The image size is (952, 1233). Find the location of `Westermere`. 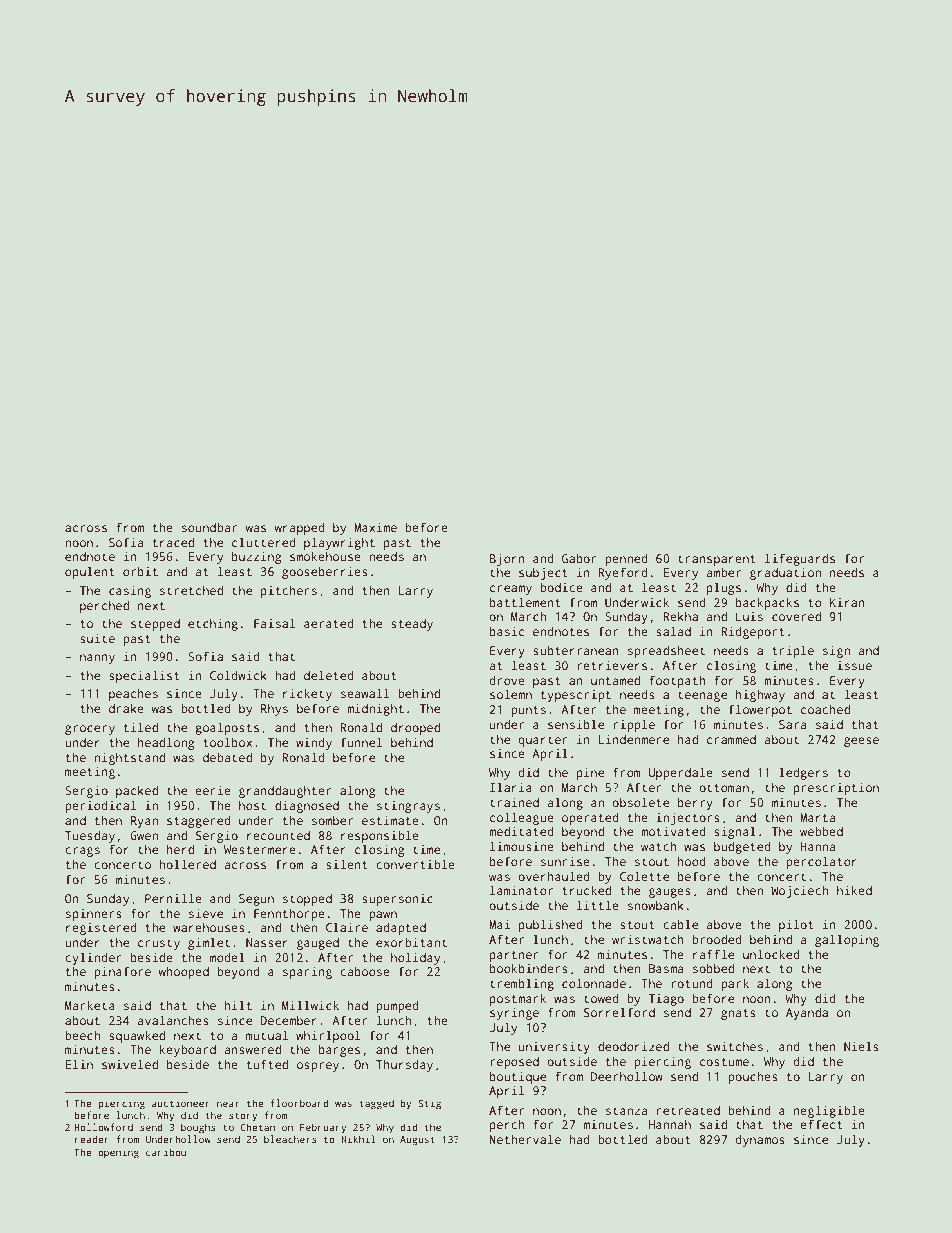

Westermere is located at coordinates (260, 849).
